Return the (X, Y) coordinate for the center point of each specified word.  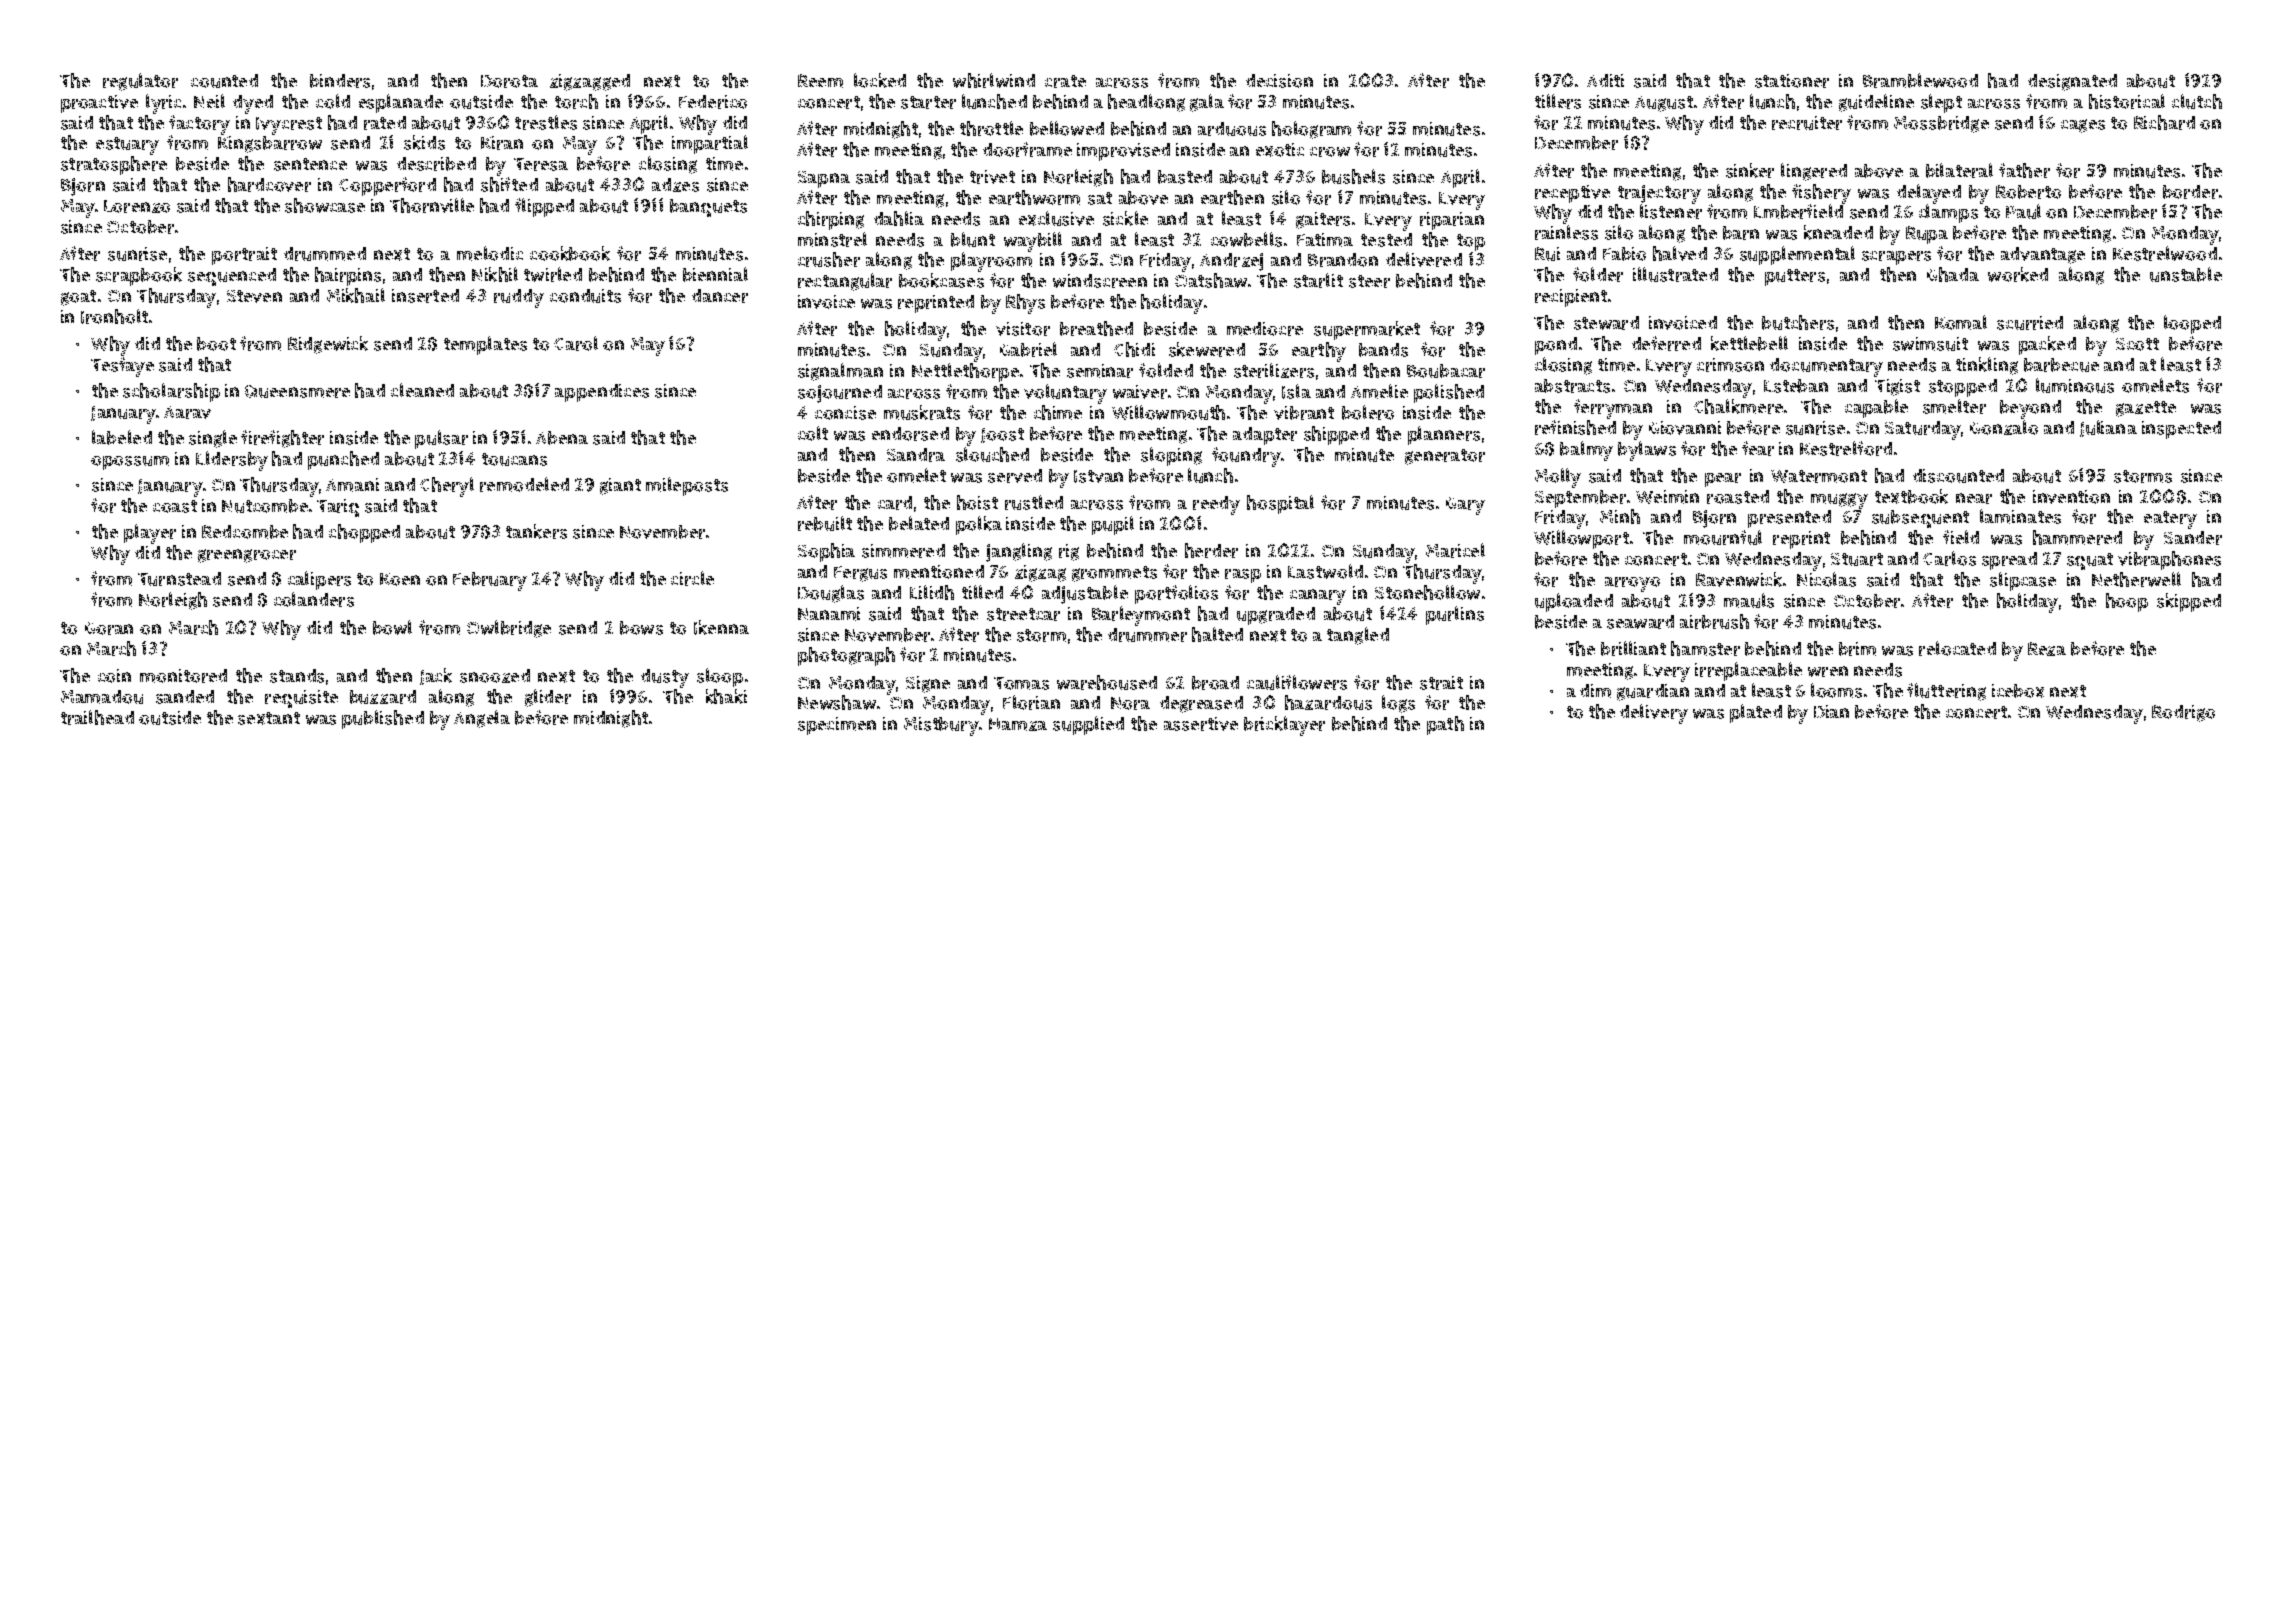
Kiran (502, 143)
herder (1211, 550)
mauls (1749, 600)
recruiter (1807, 123)
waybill (1033, 242)
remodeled (524, 484)
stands (297, 676)
